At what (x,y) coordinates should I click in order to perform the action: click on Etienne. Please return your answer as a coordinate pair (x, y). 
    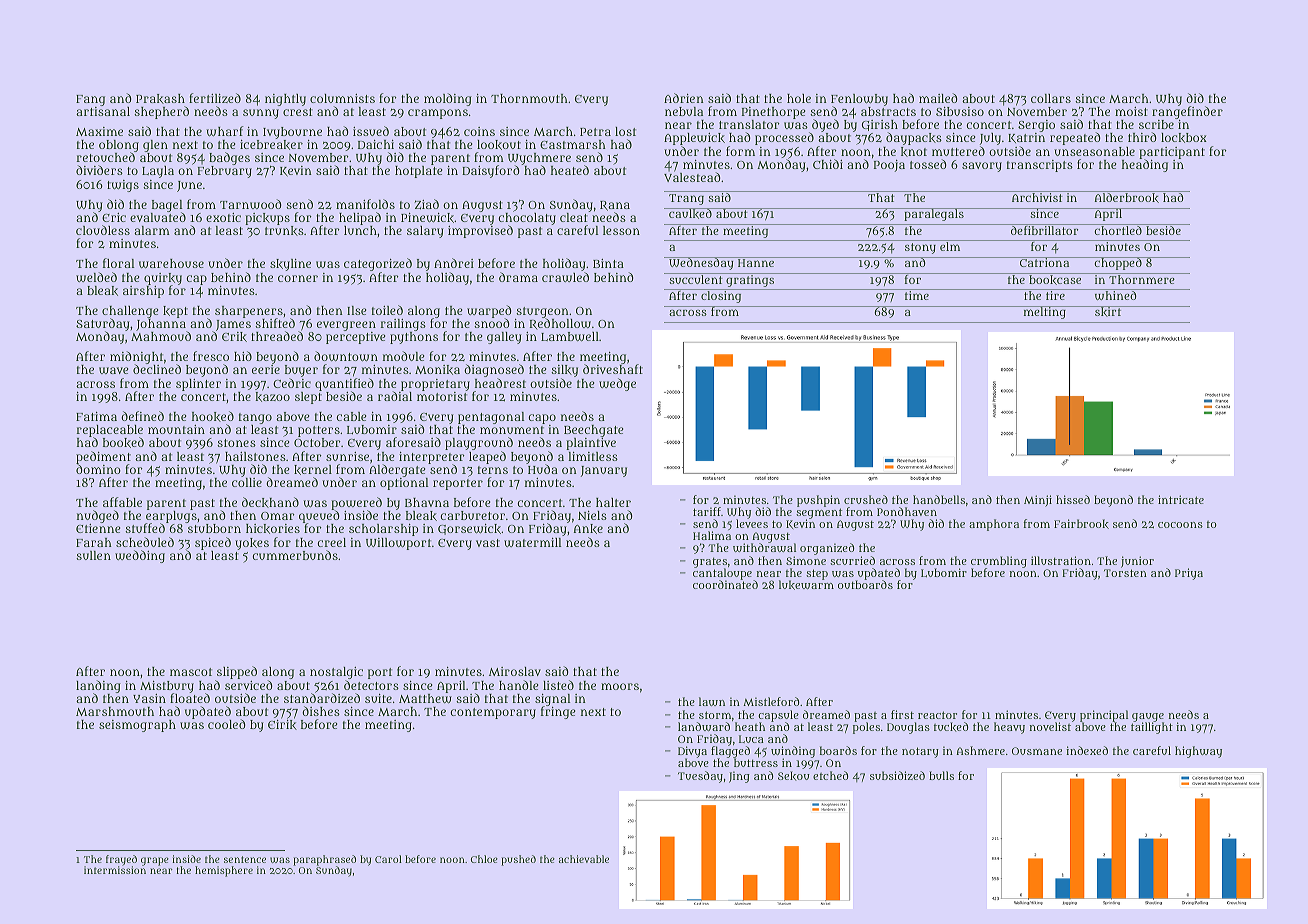
    Looking at the image, I should click on (98, 528).
